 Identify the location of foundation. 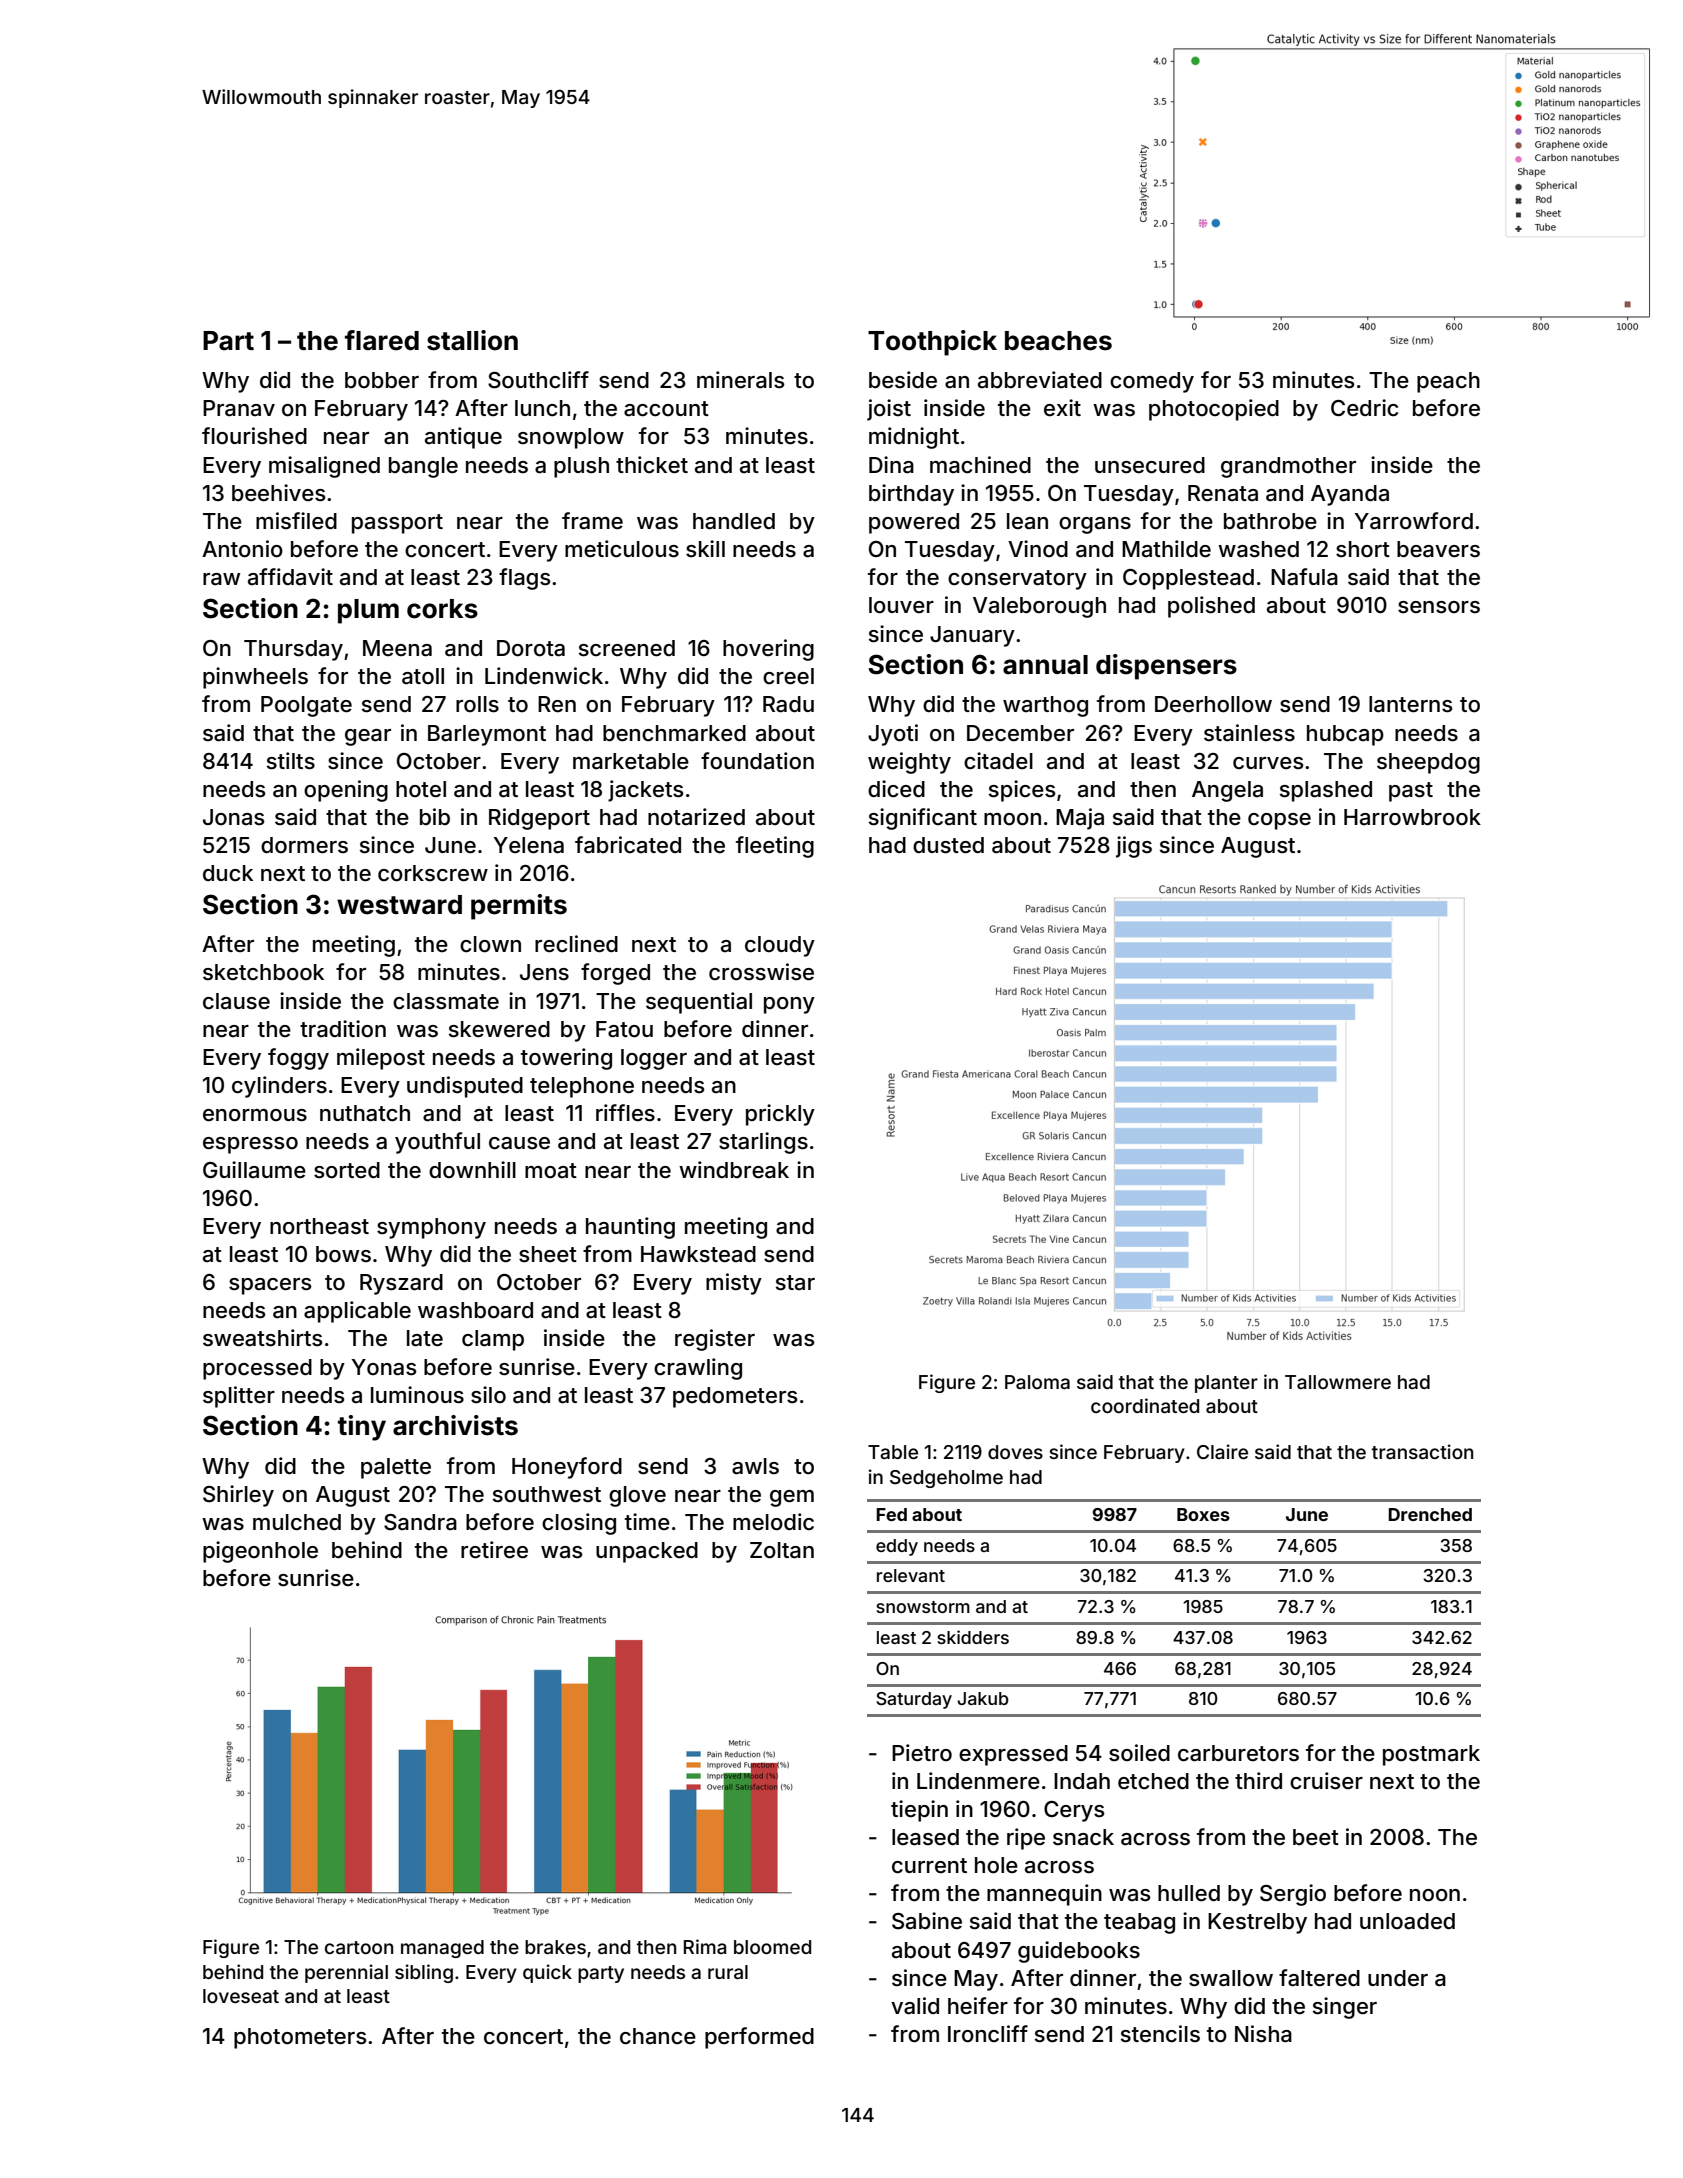
(757, 761).
